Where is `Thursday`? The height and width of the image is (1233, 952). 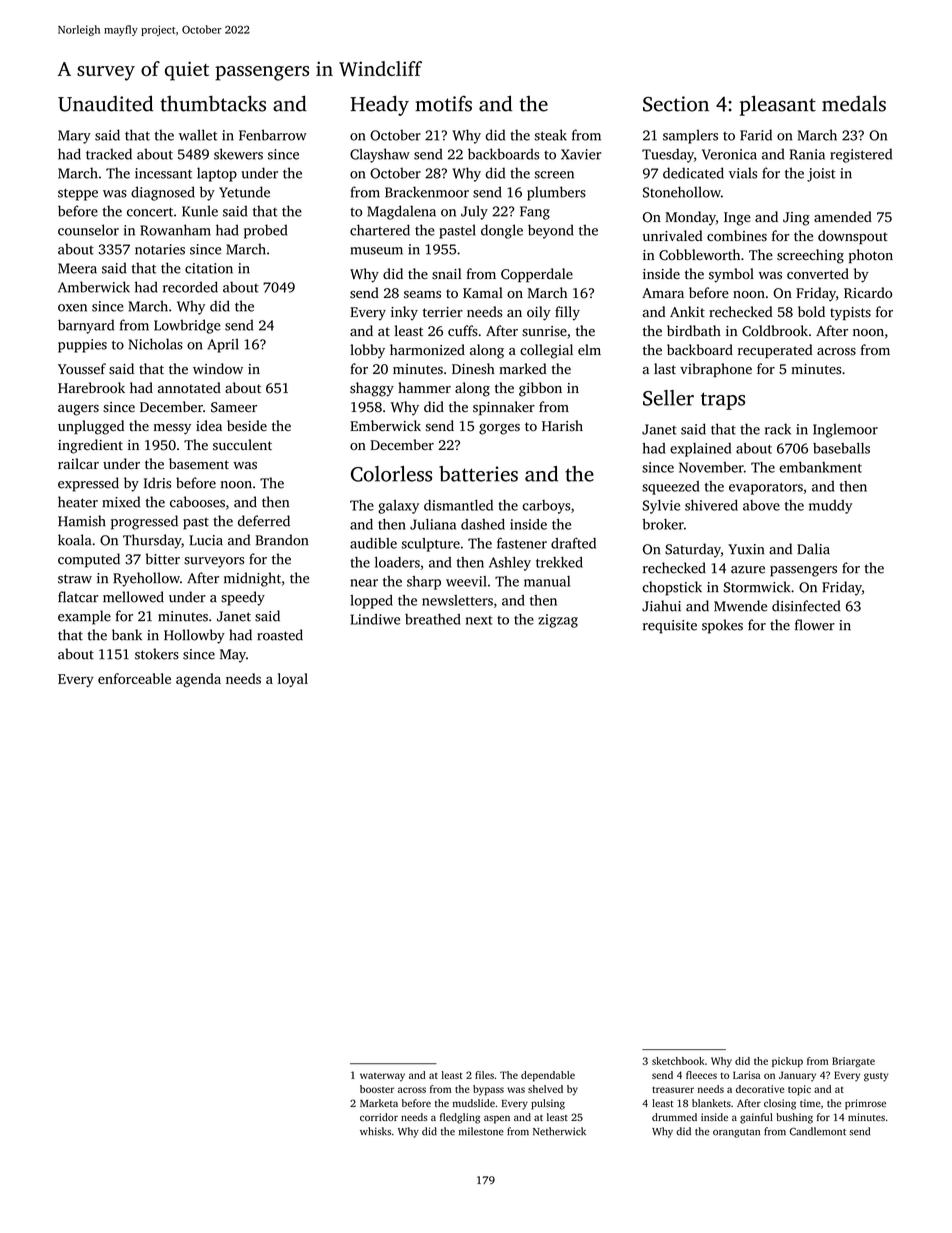
Thursday is located at coordinates (152, 541).
